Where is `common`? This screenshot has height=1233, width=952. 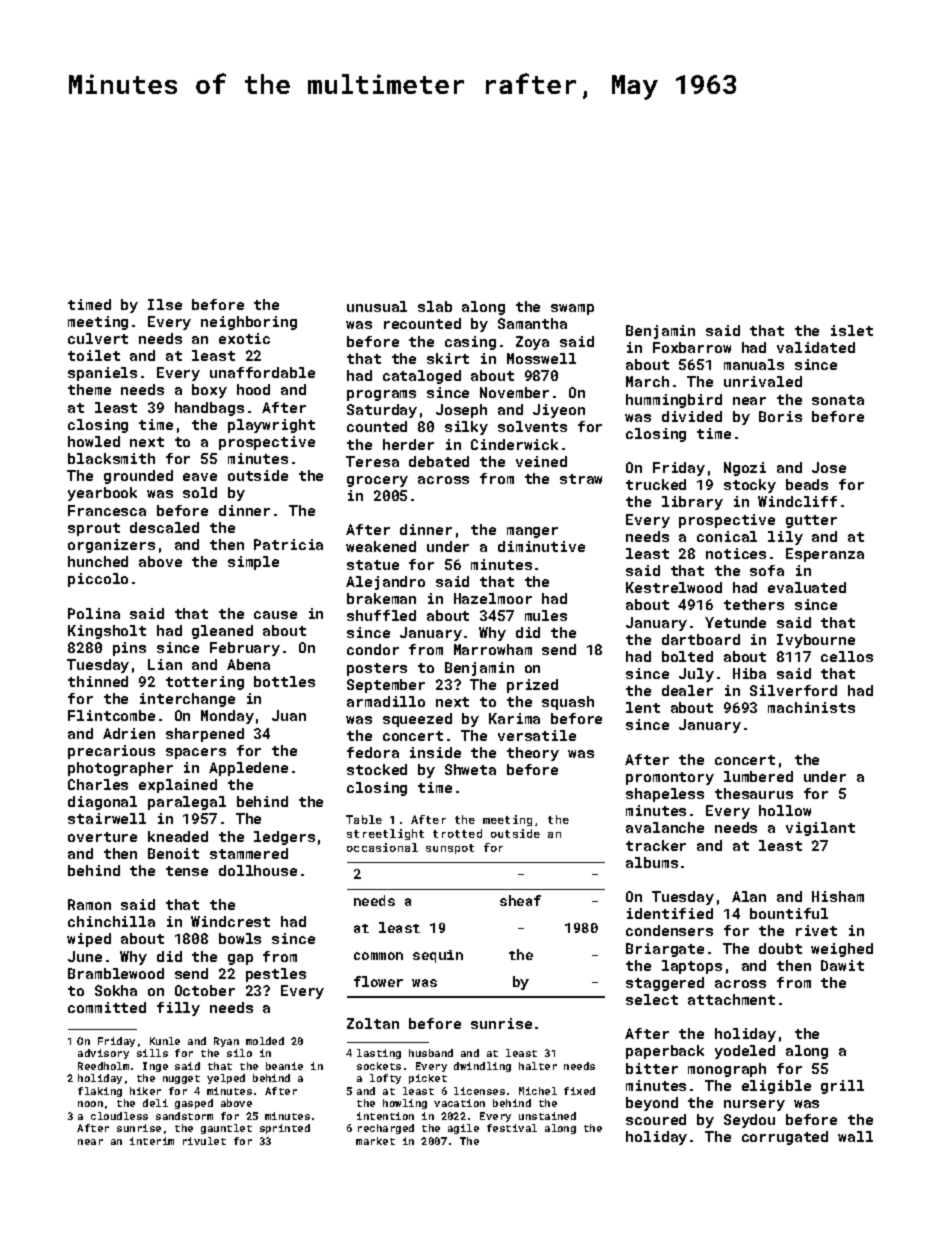
common is located at coordinates (378, 956).
